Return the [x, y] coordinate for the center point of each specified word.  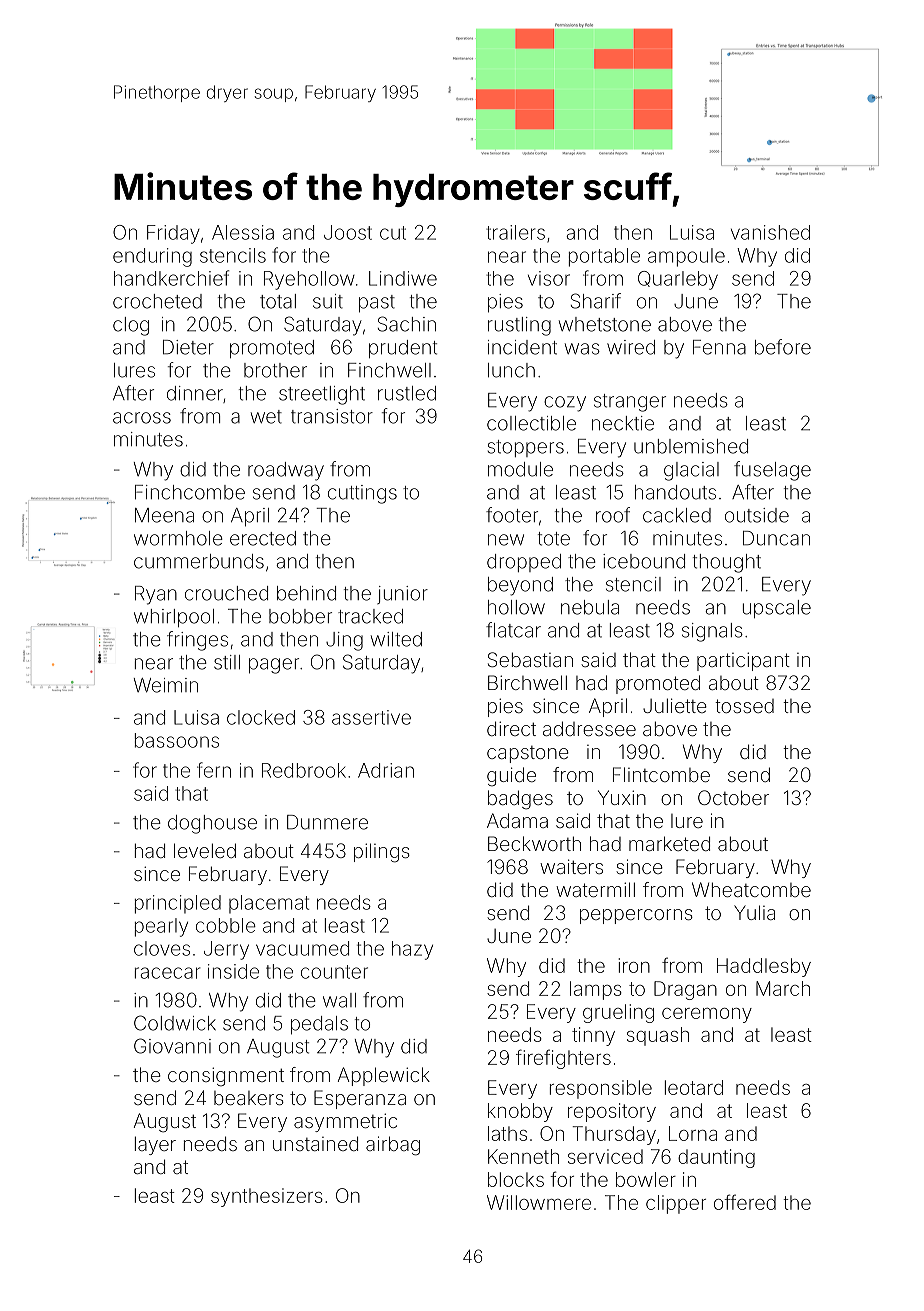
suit [328, 301]
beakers [249, 1098]
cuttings [362, 494]
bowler [646, 1179]
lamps [596, 990]
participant [743, 661]
